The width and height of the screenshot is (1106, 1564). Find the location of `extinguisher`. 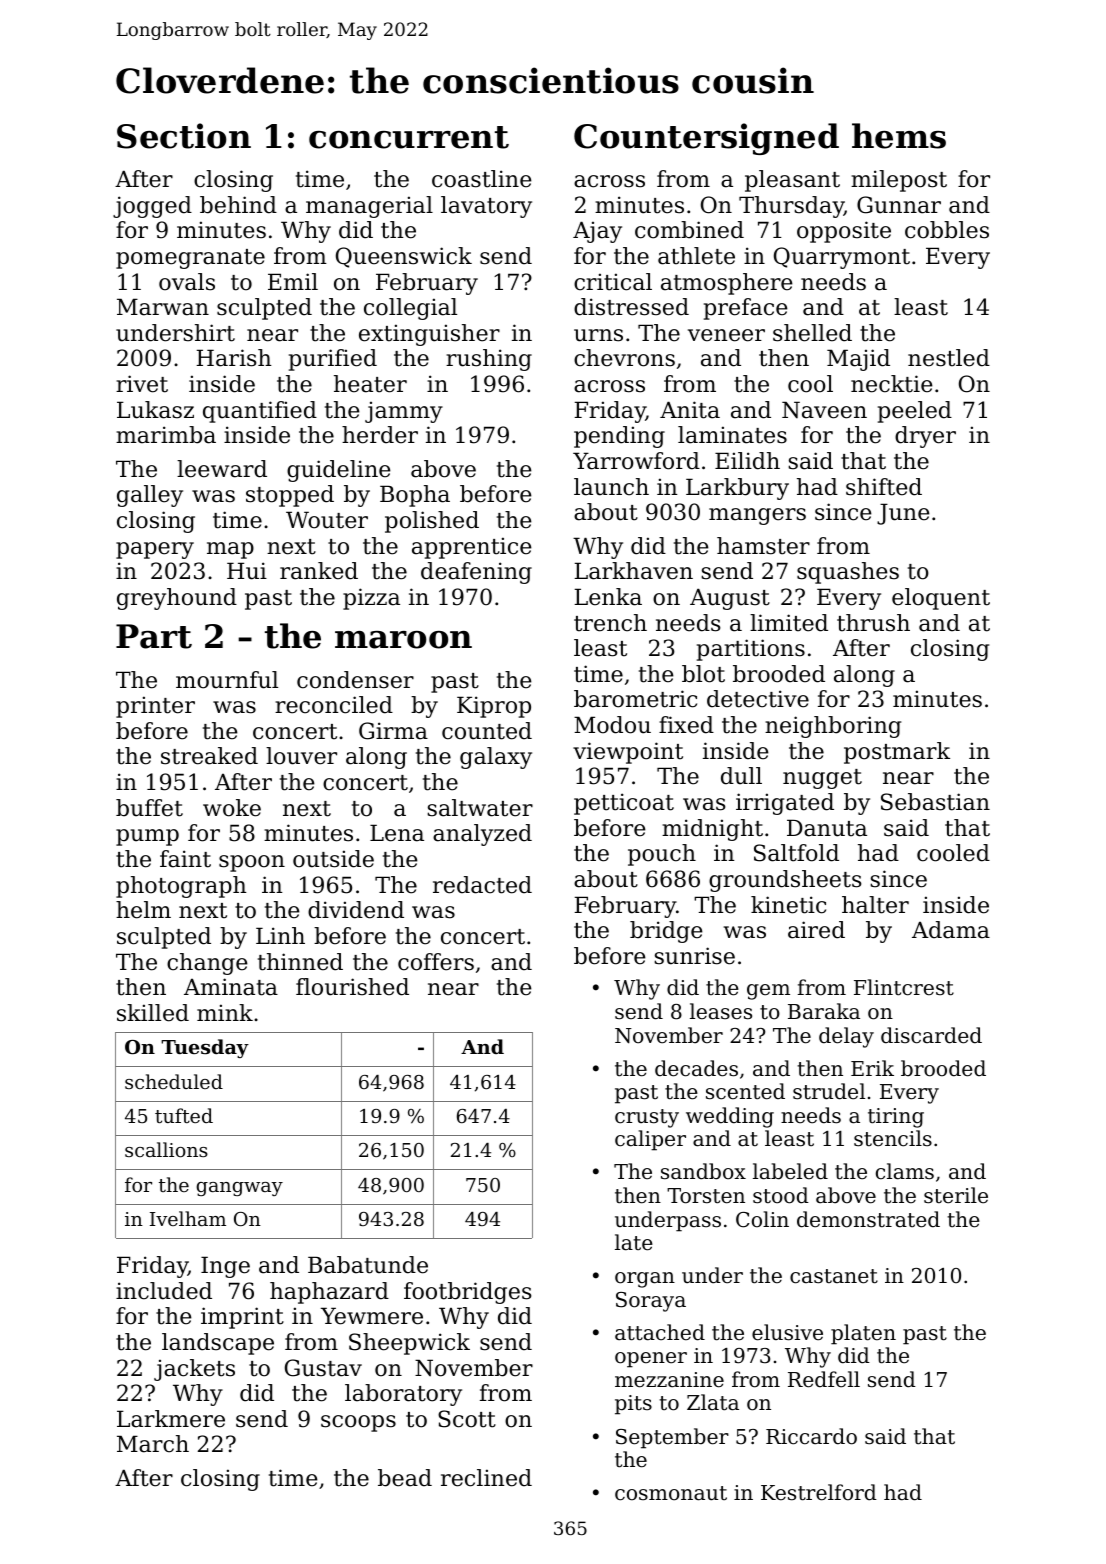

extinguisher is located at coordinates (429, 335).
